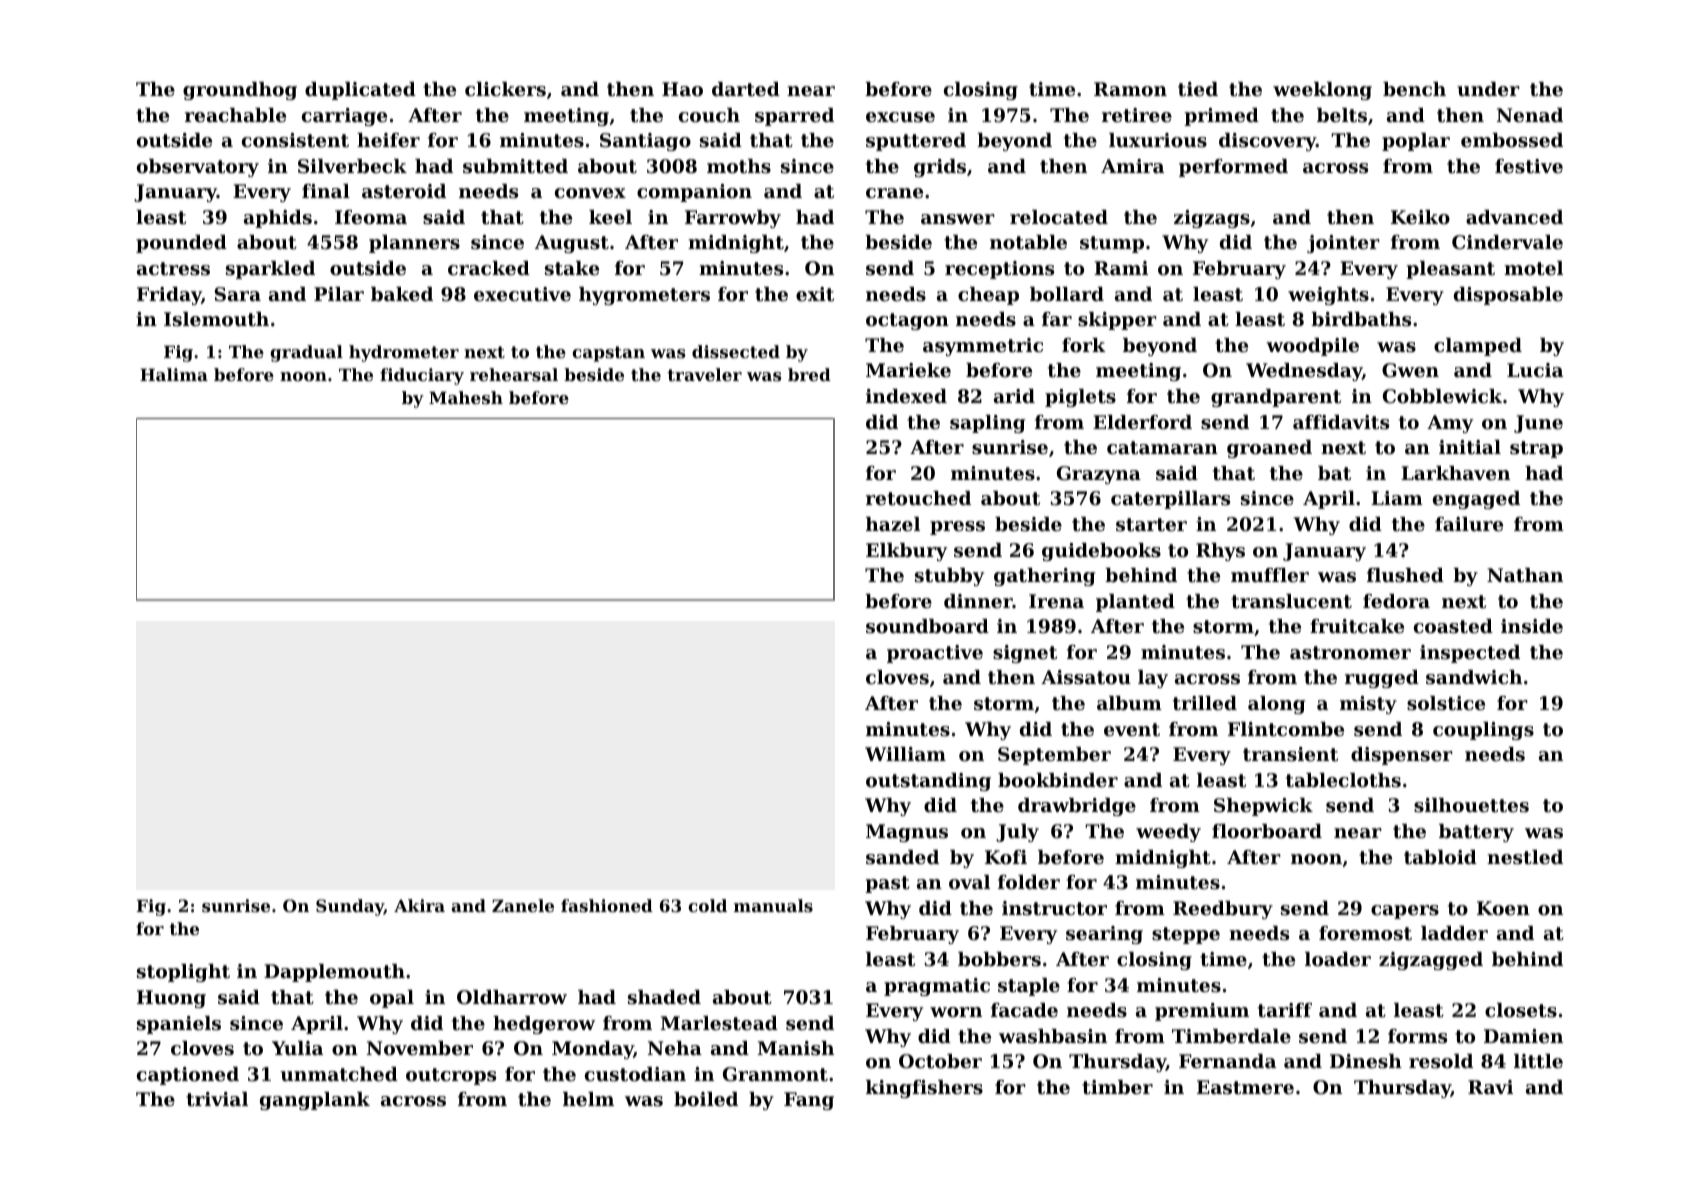  Describe the element at coordinates (183, 973) in the screenshot. I see `stoplight` at that location.
